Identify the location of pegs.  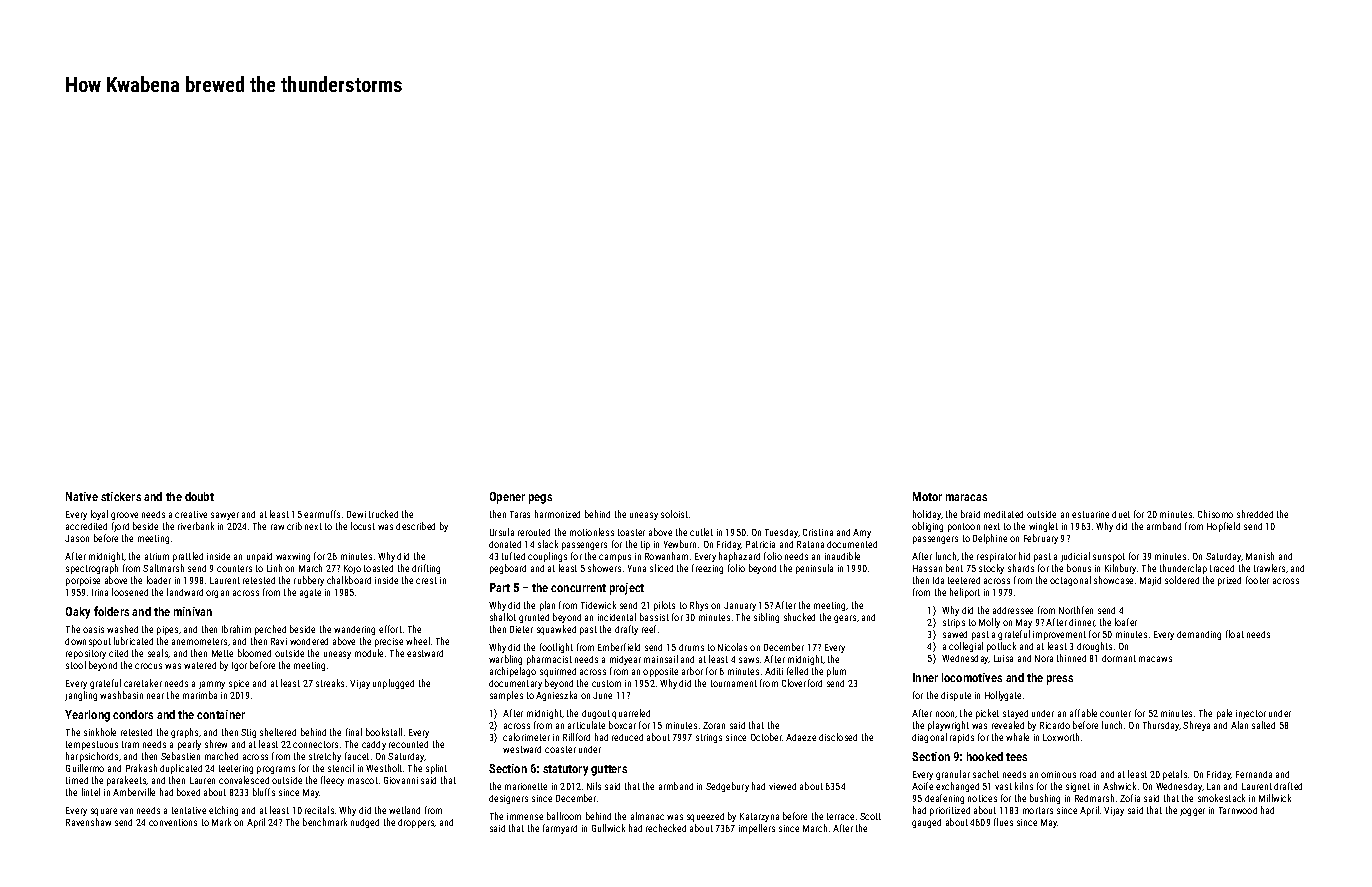
(540, 499).
